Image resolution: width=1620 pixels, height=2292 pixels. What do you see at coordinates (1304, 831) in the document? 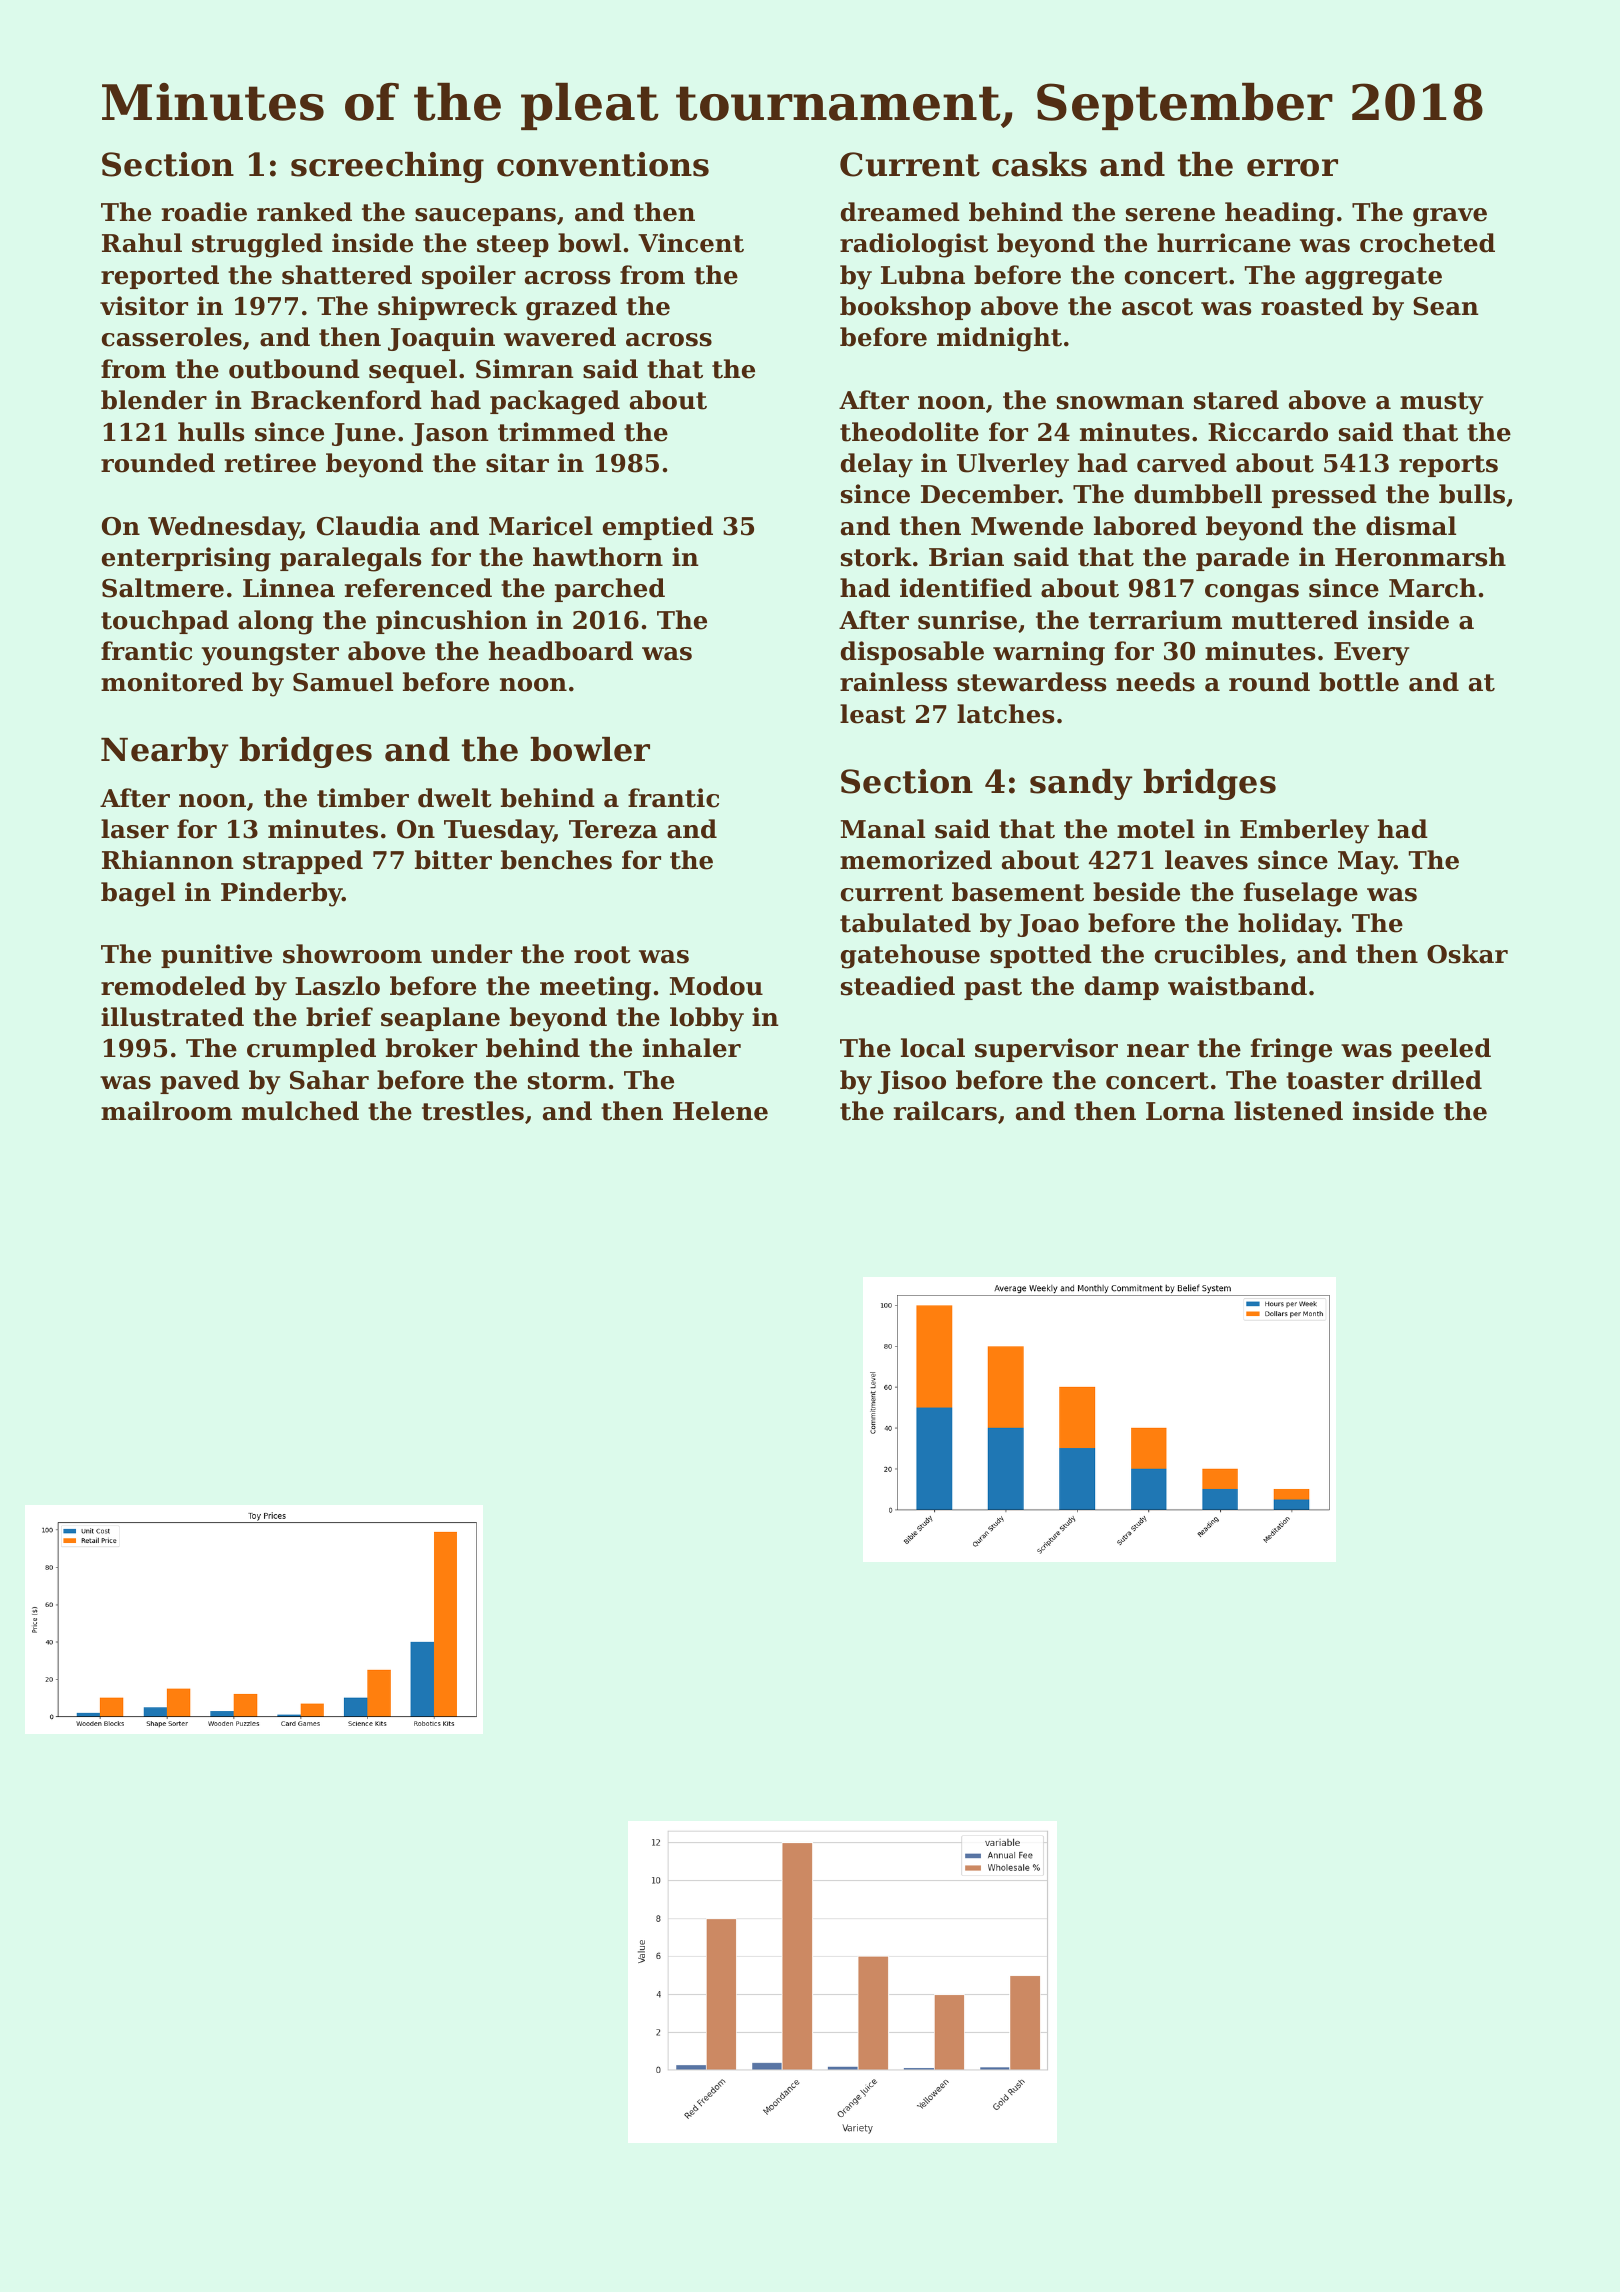
I see `Emberley` at bounding box center [1304, 831].
